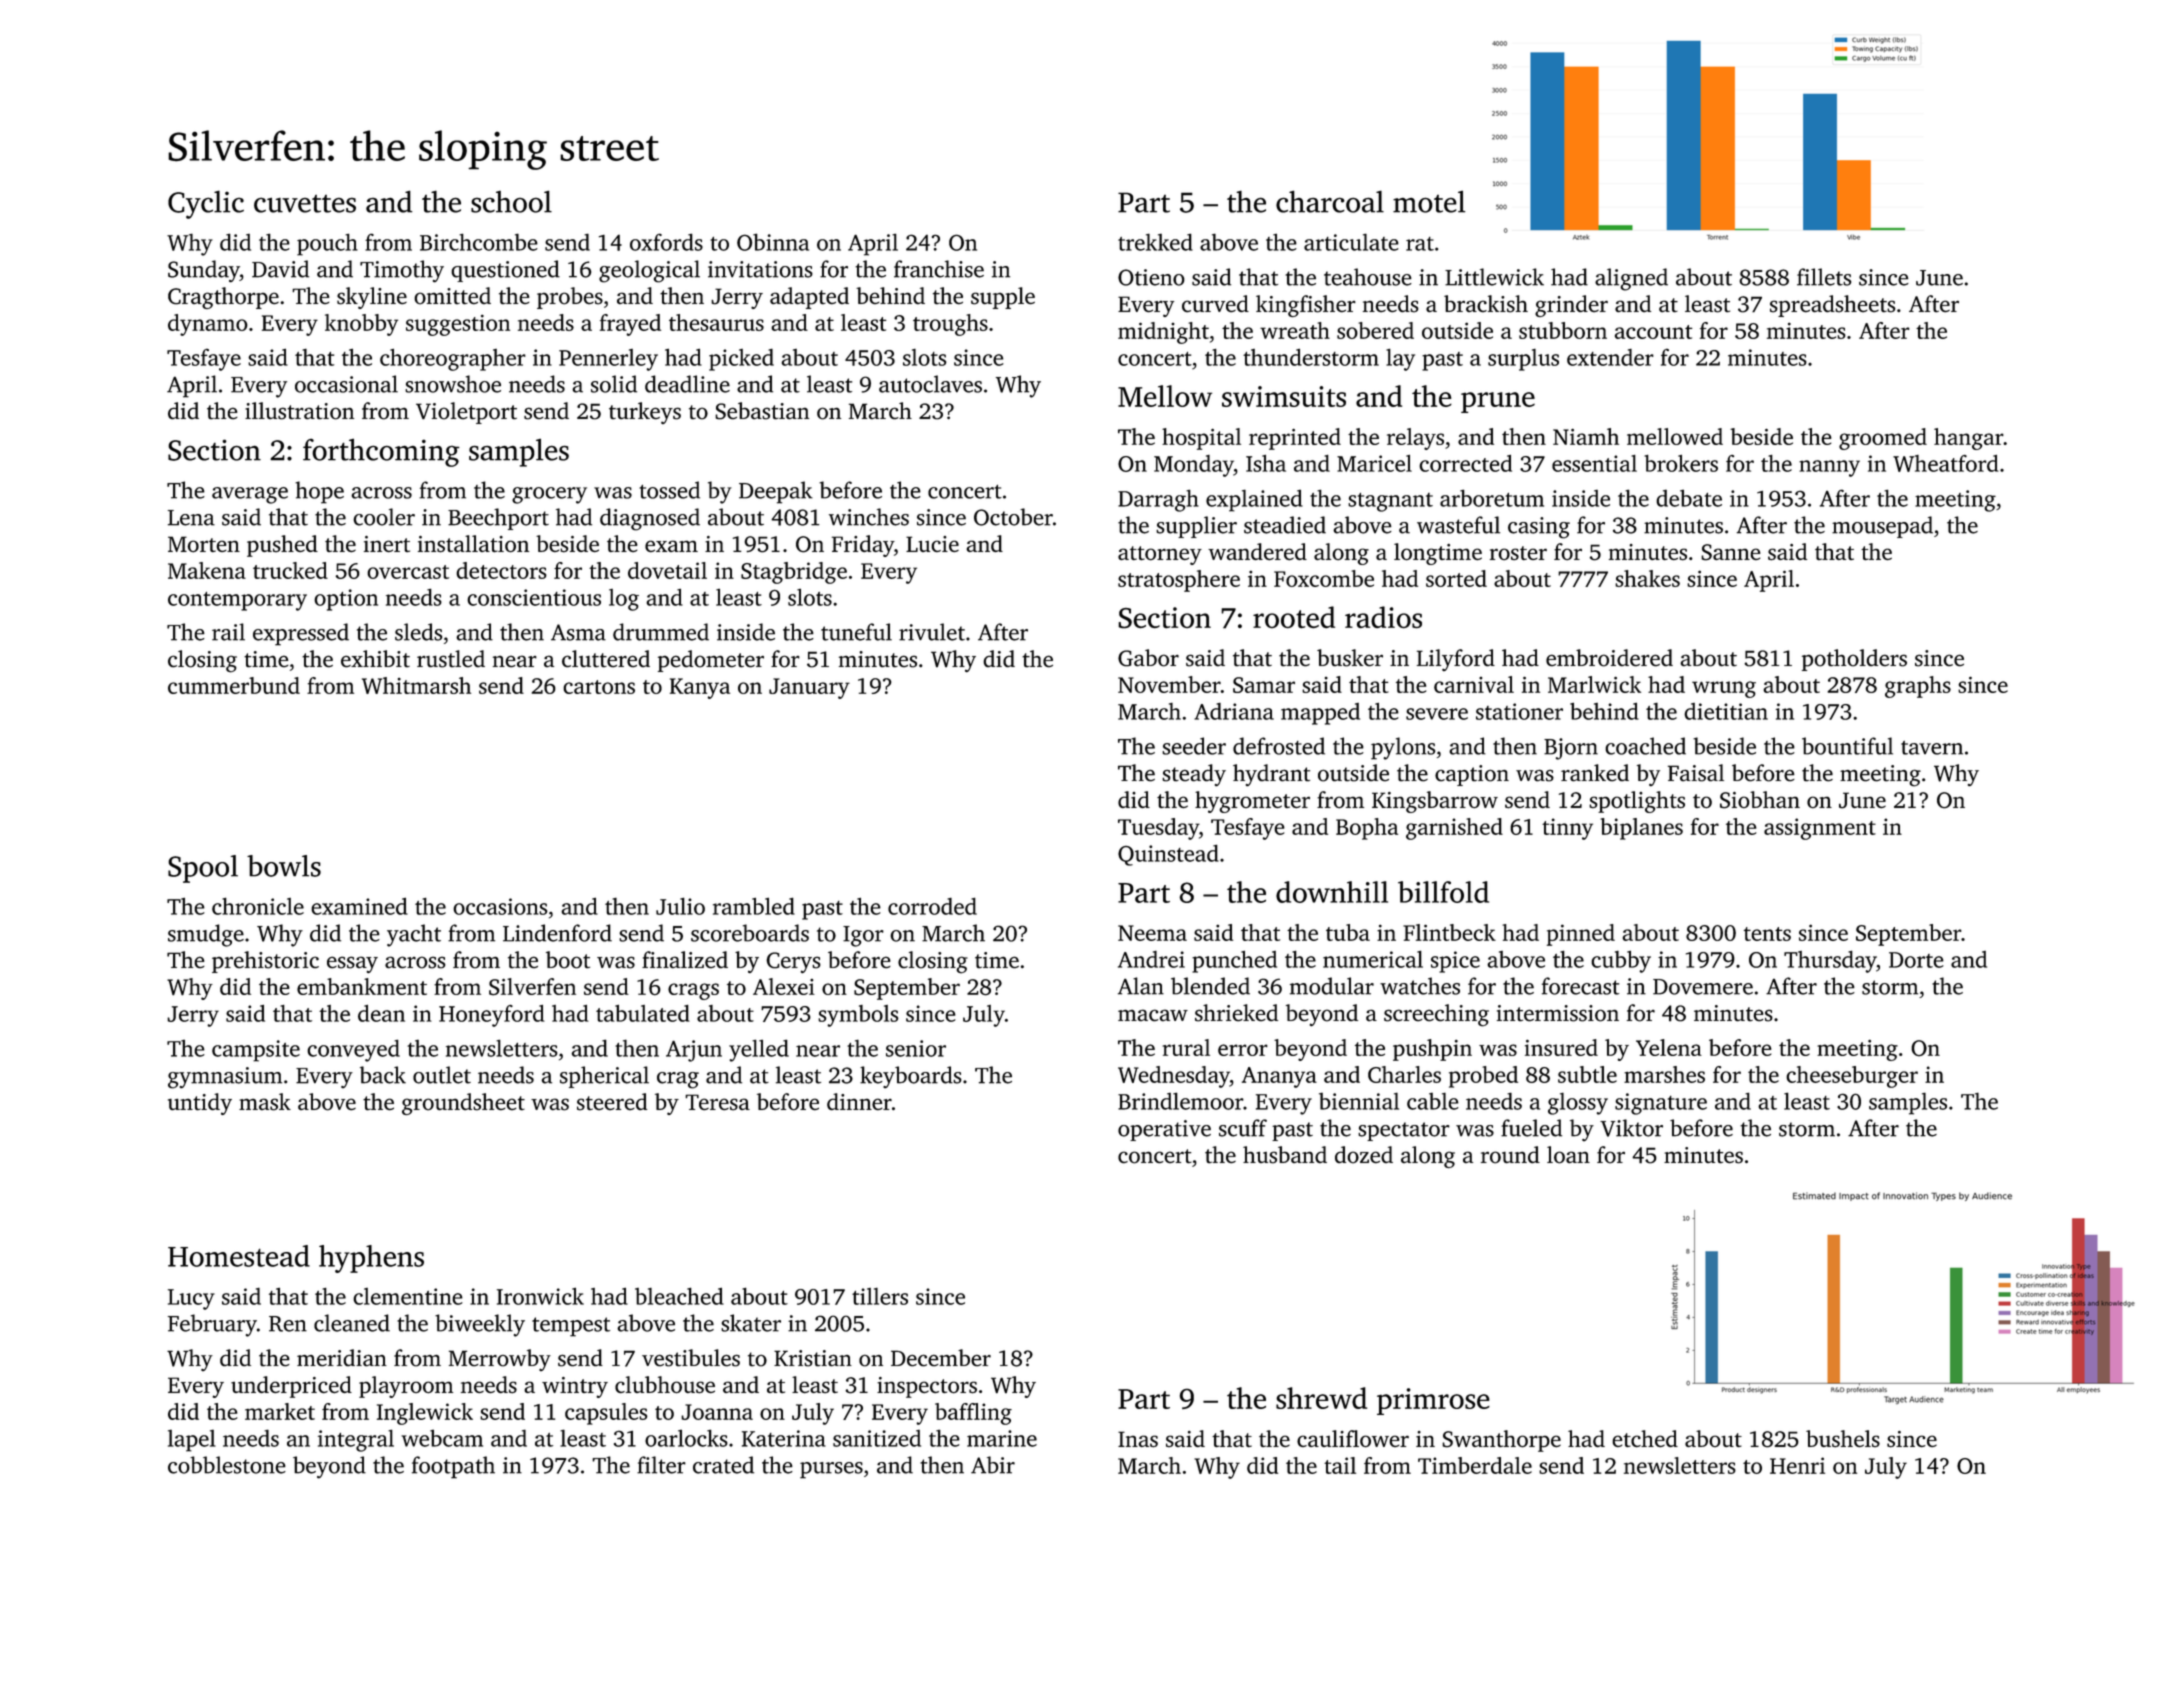  Describe the element at coordinates (1946, 463) in the page. I see `Wheatford` at that location.
